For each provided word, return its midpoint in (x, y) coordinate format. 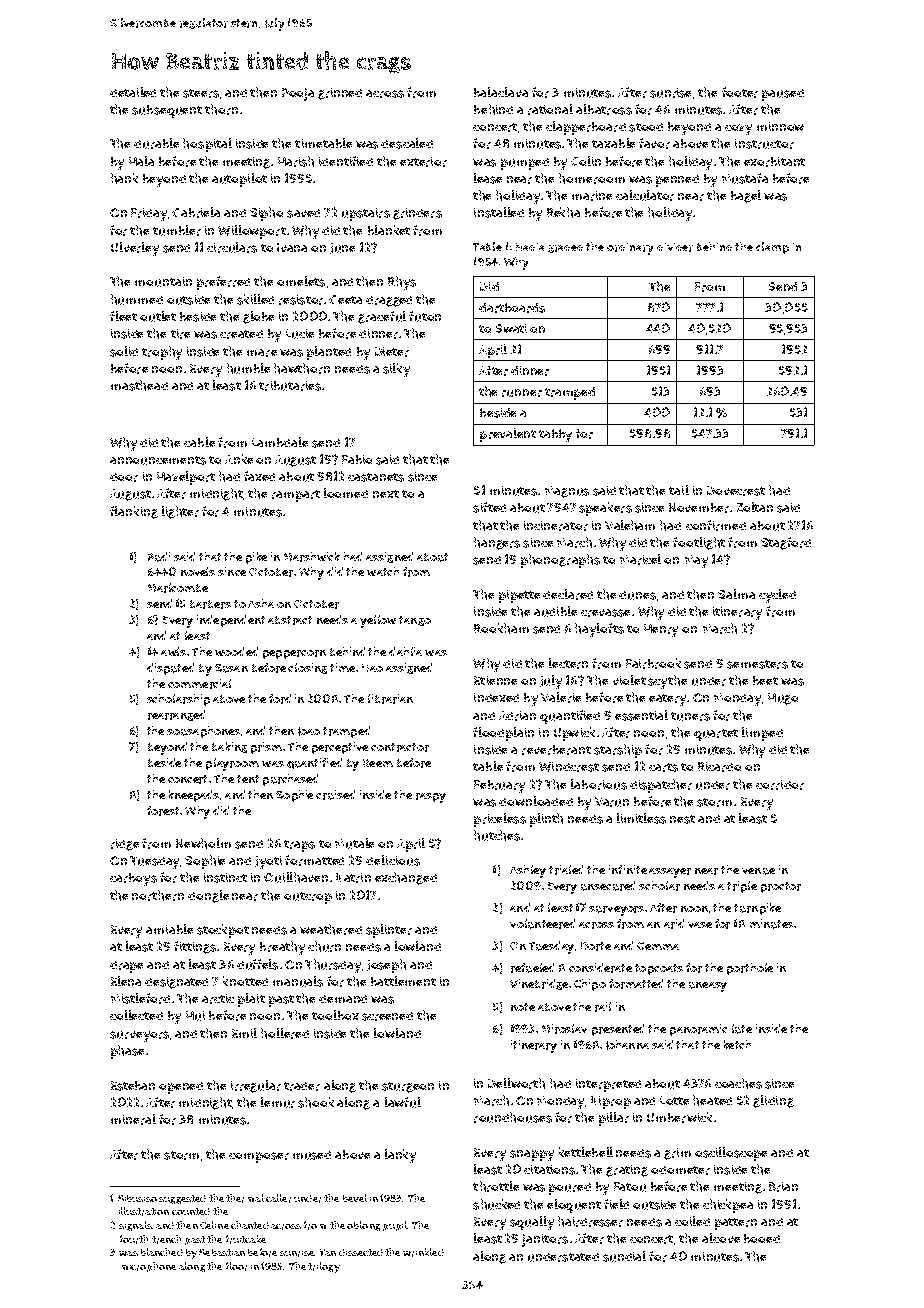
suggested (182, 1199)
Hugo (783, 699)
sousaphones (203, 732)
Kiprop (611, 1102)
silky (396, 370)
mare (262, 353)
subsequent (167, 111)
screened (387, 1016)
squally (532, 1223)
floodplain (503, 734)
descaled (407, 143)
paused (783, 95)
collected (136, 1015)
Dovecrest (736, 491)
